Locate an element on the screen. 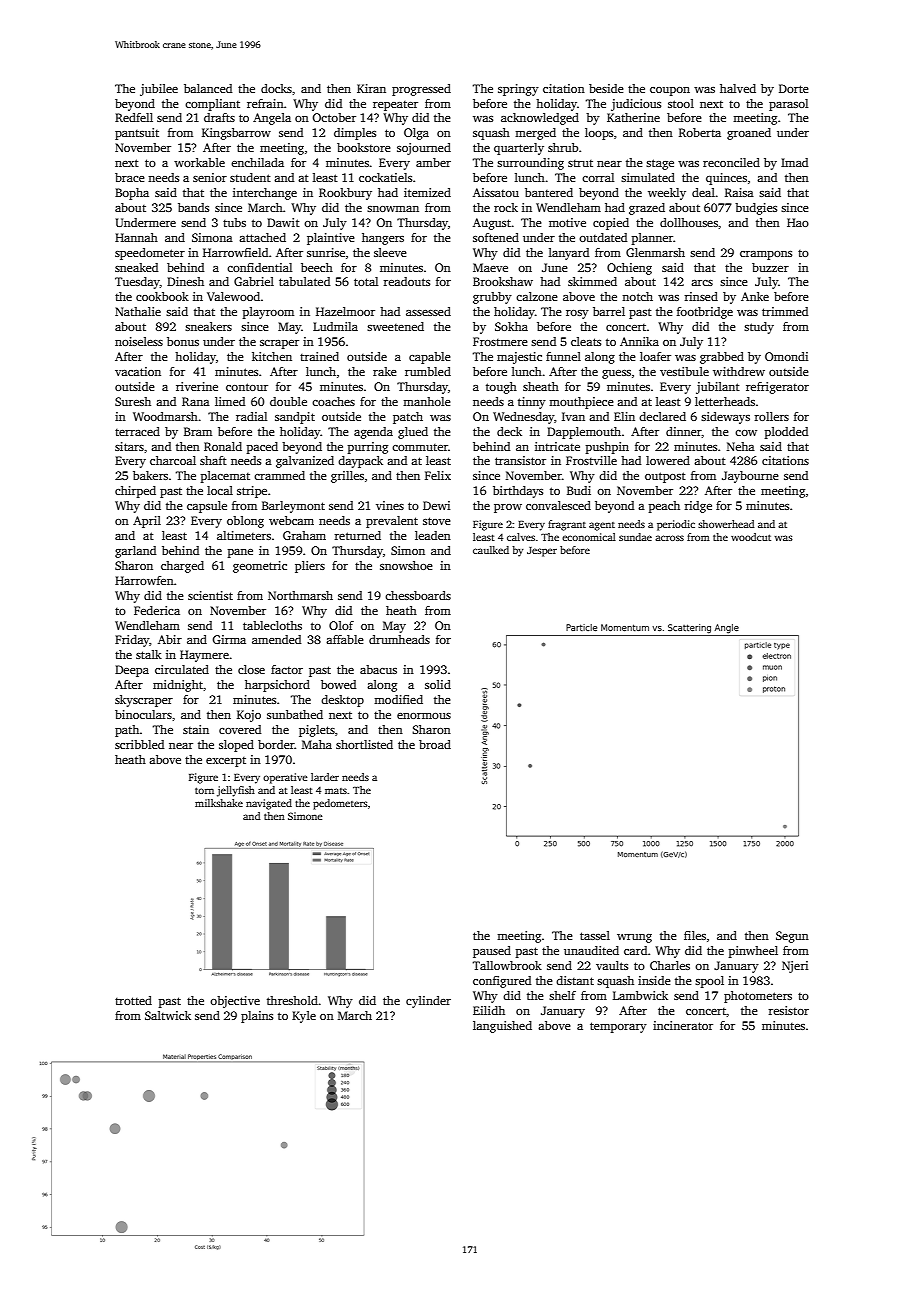 The image size is (924, 1308). sitars is located at coordinates (129, 446).
